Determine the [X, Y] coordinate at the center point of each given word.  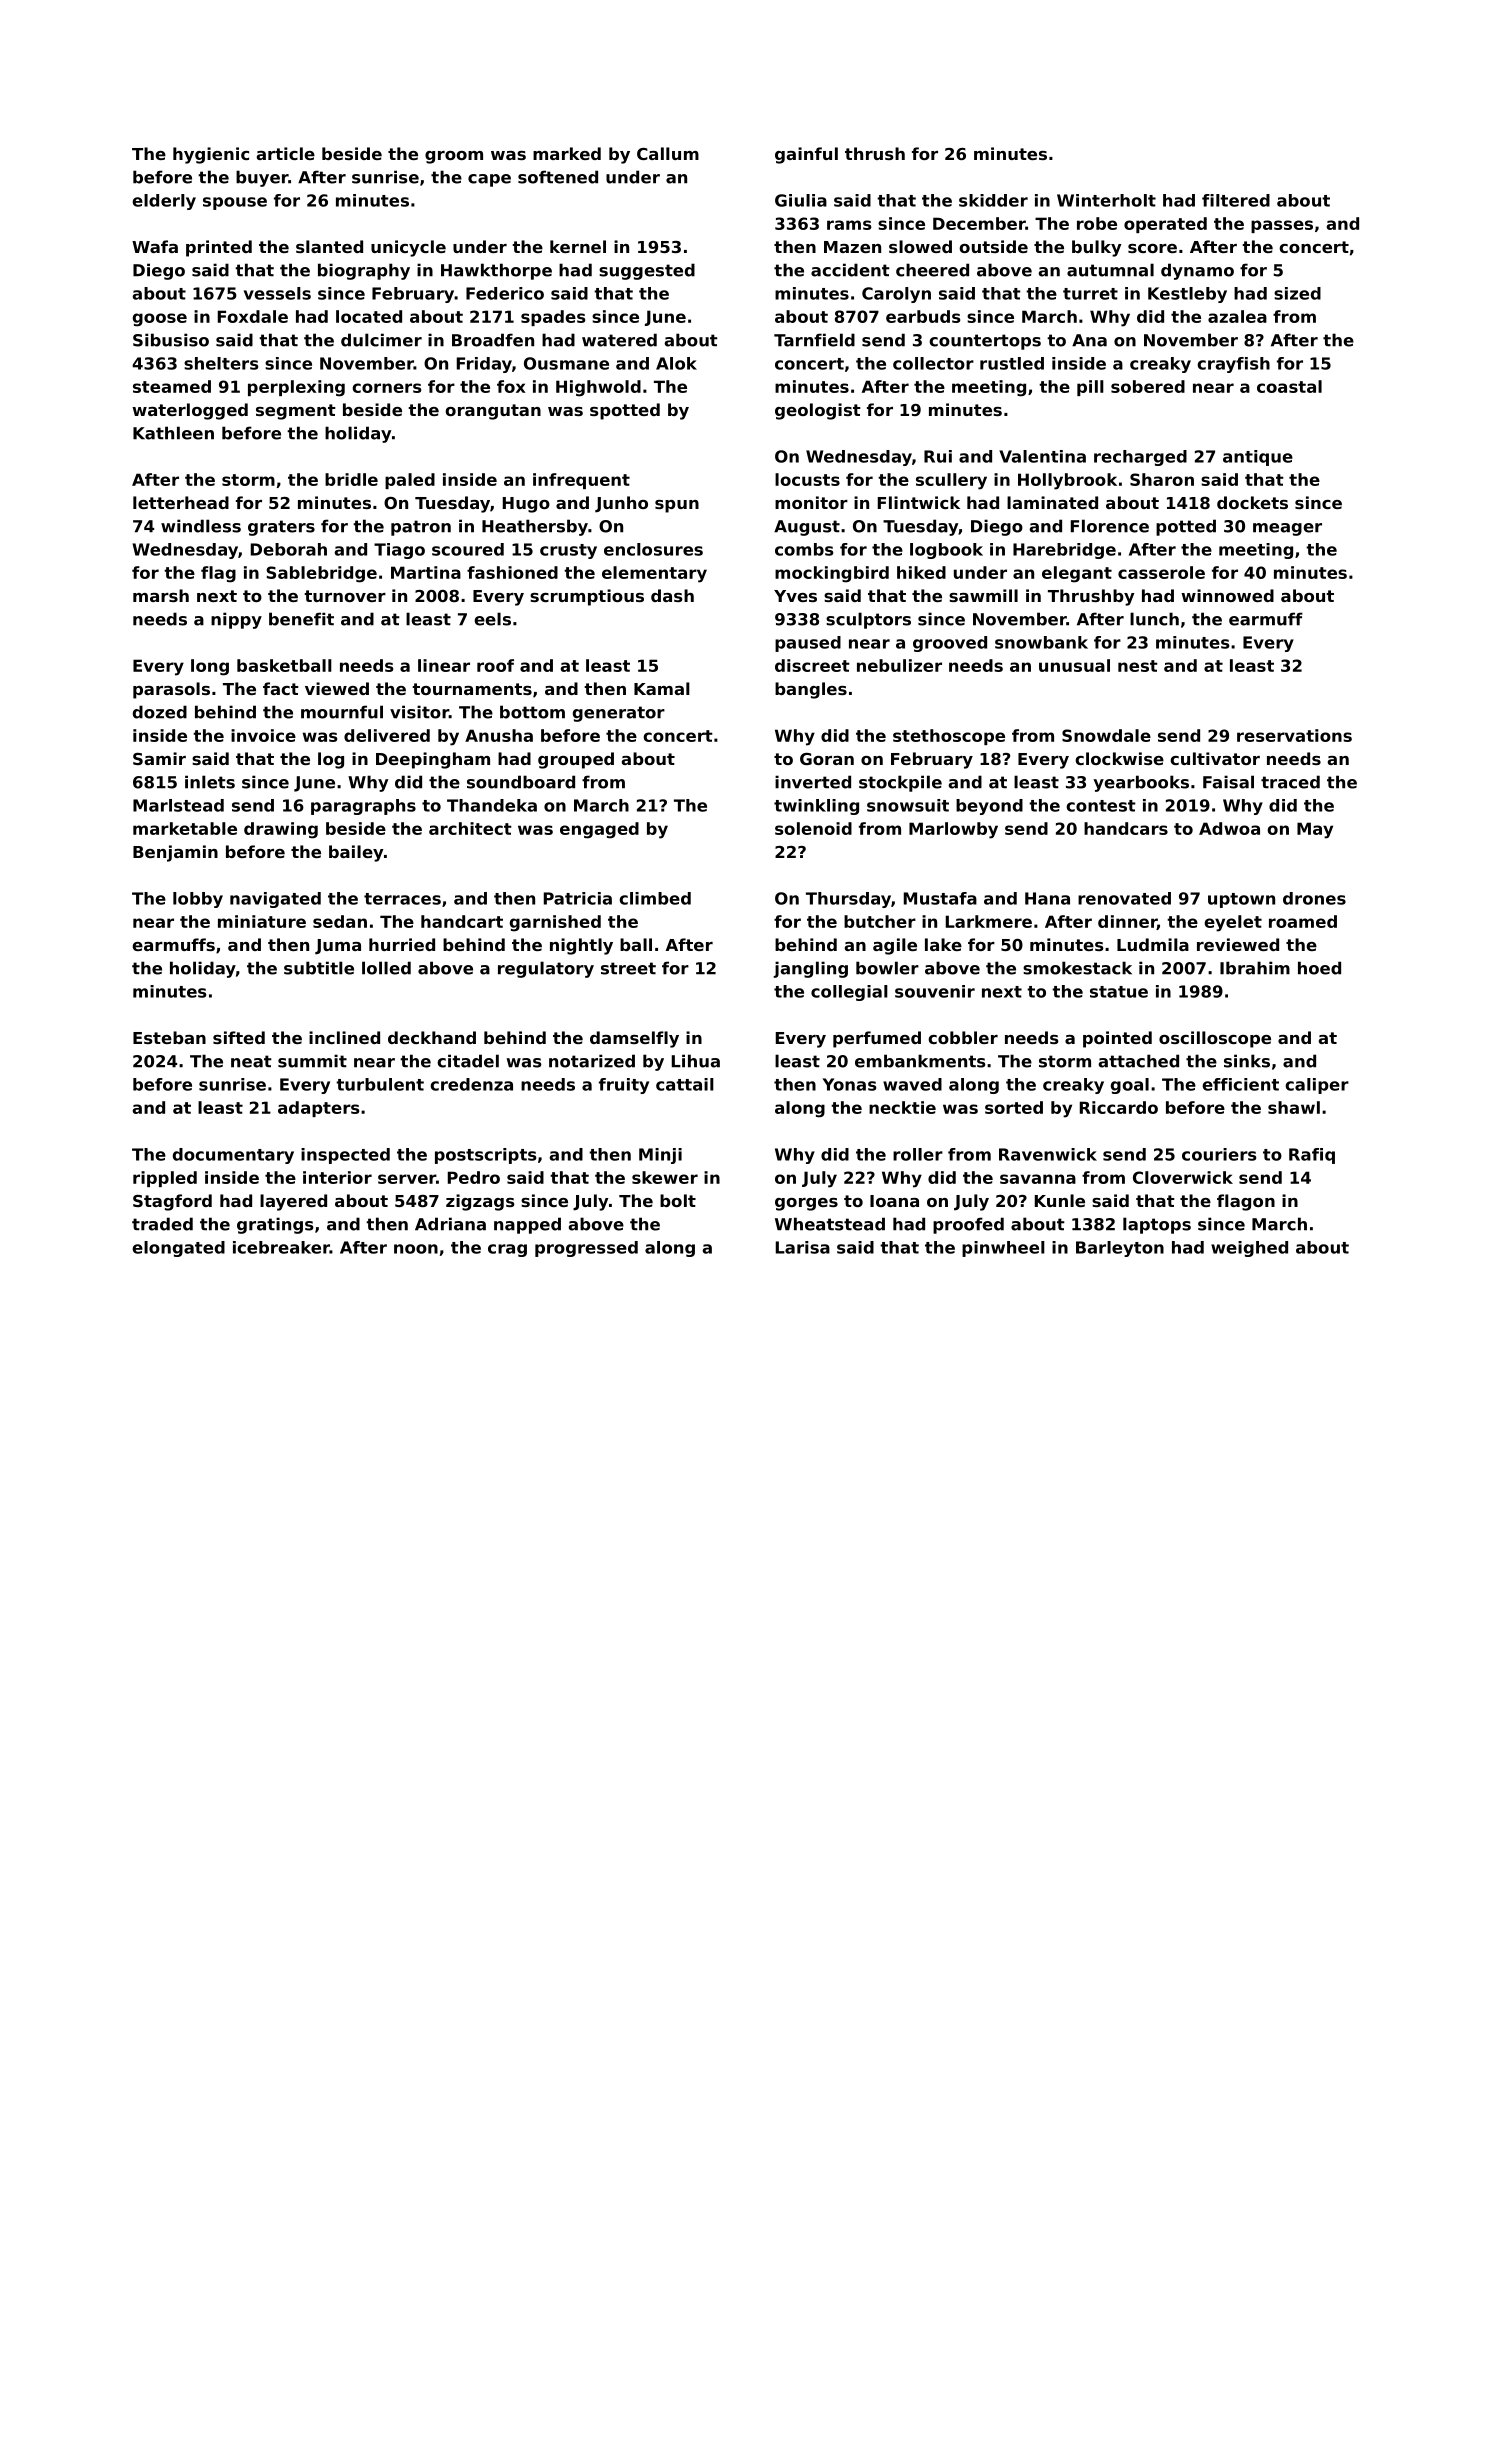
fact [281, 688]
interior [337, 1177]
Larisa [803, 1247]
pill [1090, 388]
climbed [655, 898]
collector [933, 363]
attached [1138, 1061]
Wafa [155, 246]
